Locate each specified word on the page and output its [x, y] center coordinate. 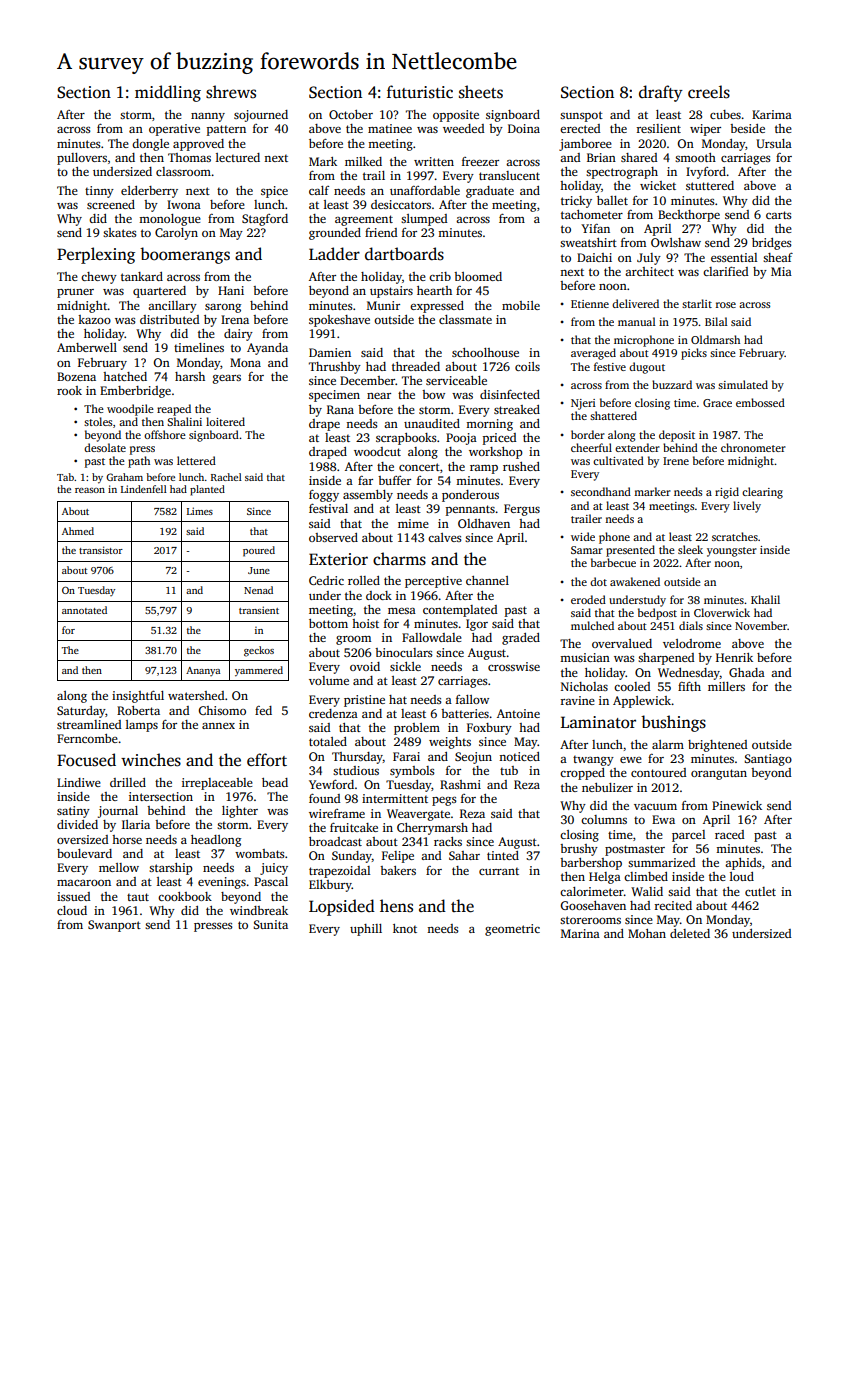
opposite [456, 116]
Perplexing [96, 255]
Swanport [114, 926]
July [649, 259]
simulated [743, 384]
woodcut [377, 451]
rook [69, 390]
